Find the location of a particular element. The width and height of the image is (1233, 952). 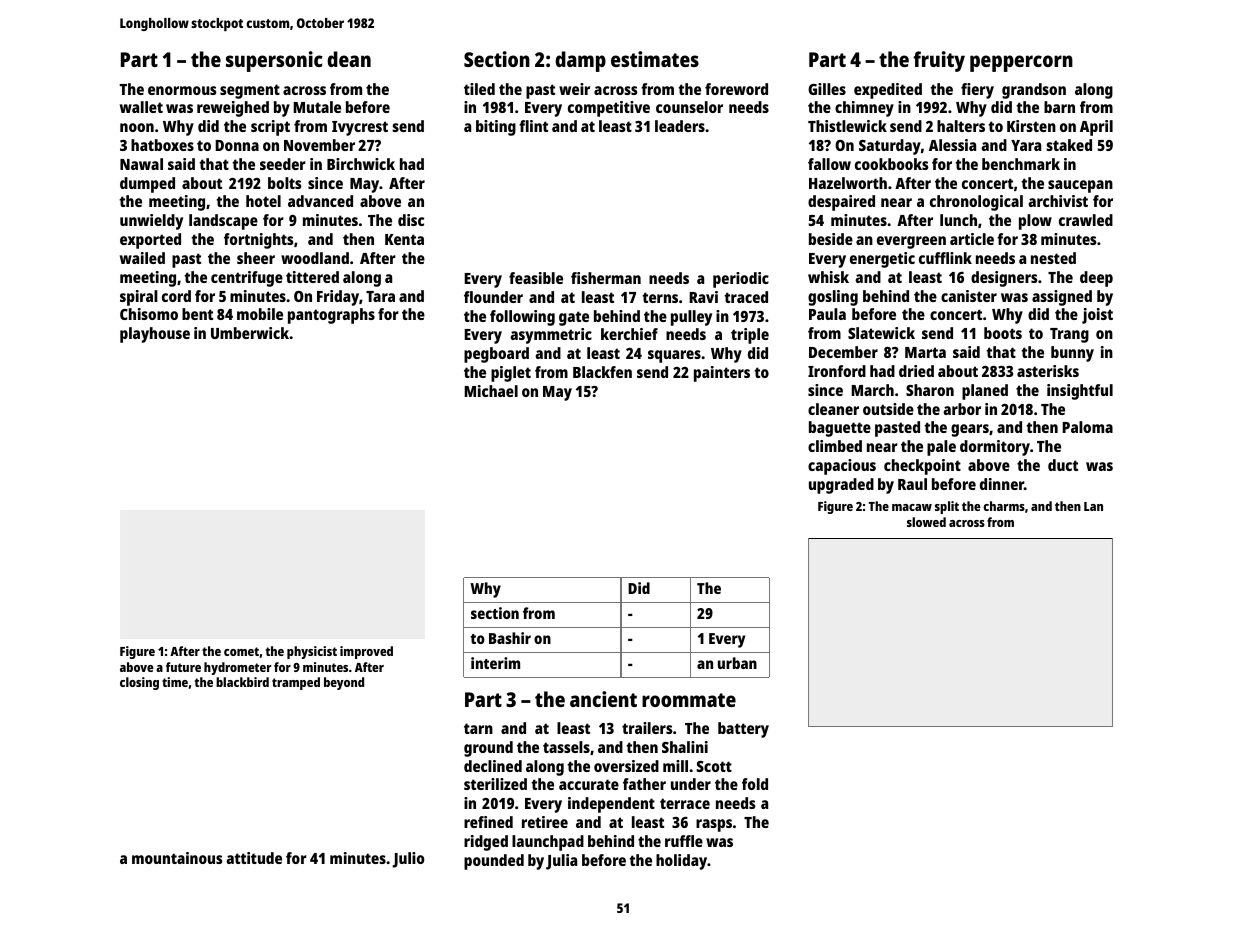

sterilized is located at coordinates (495, 784).
